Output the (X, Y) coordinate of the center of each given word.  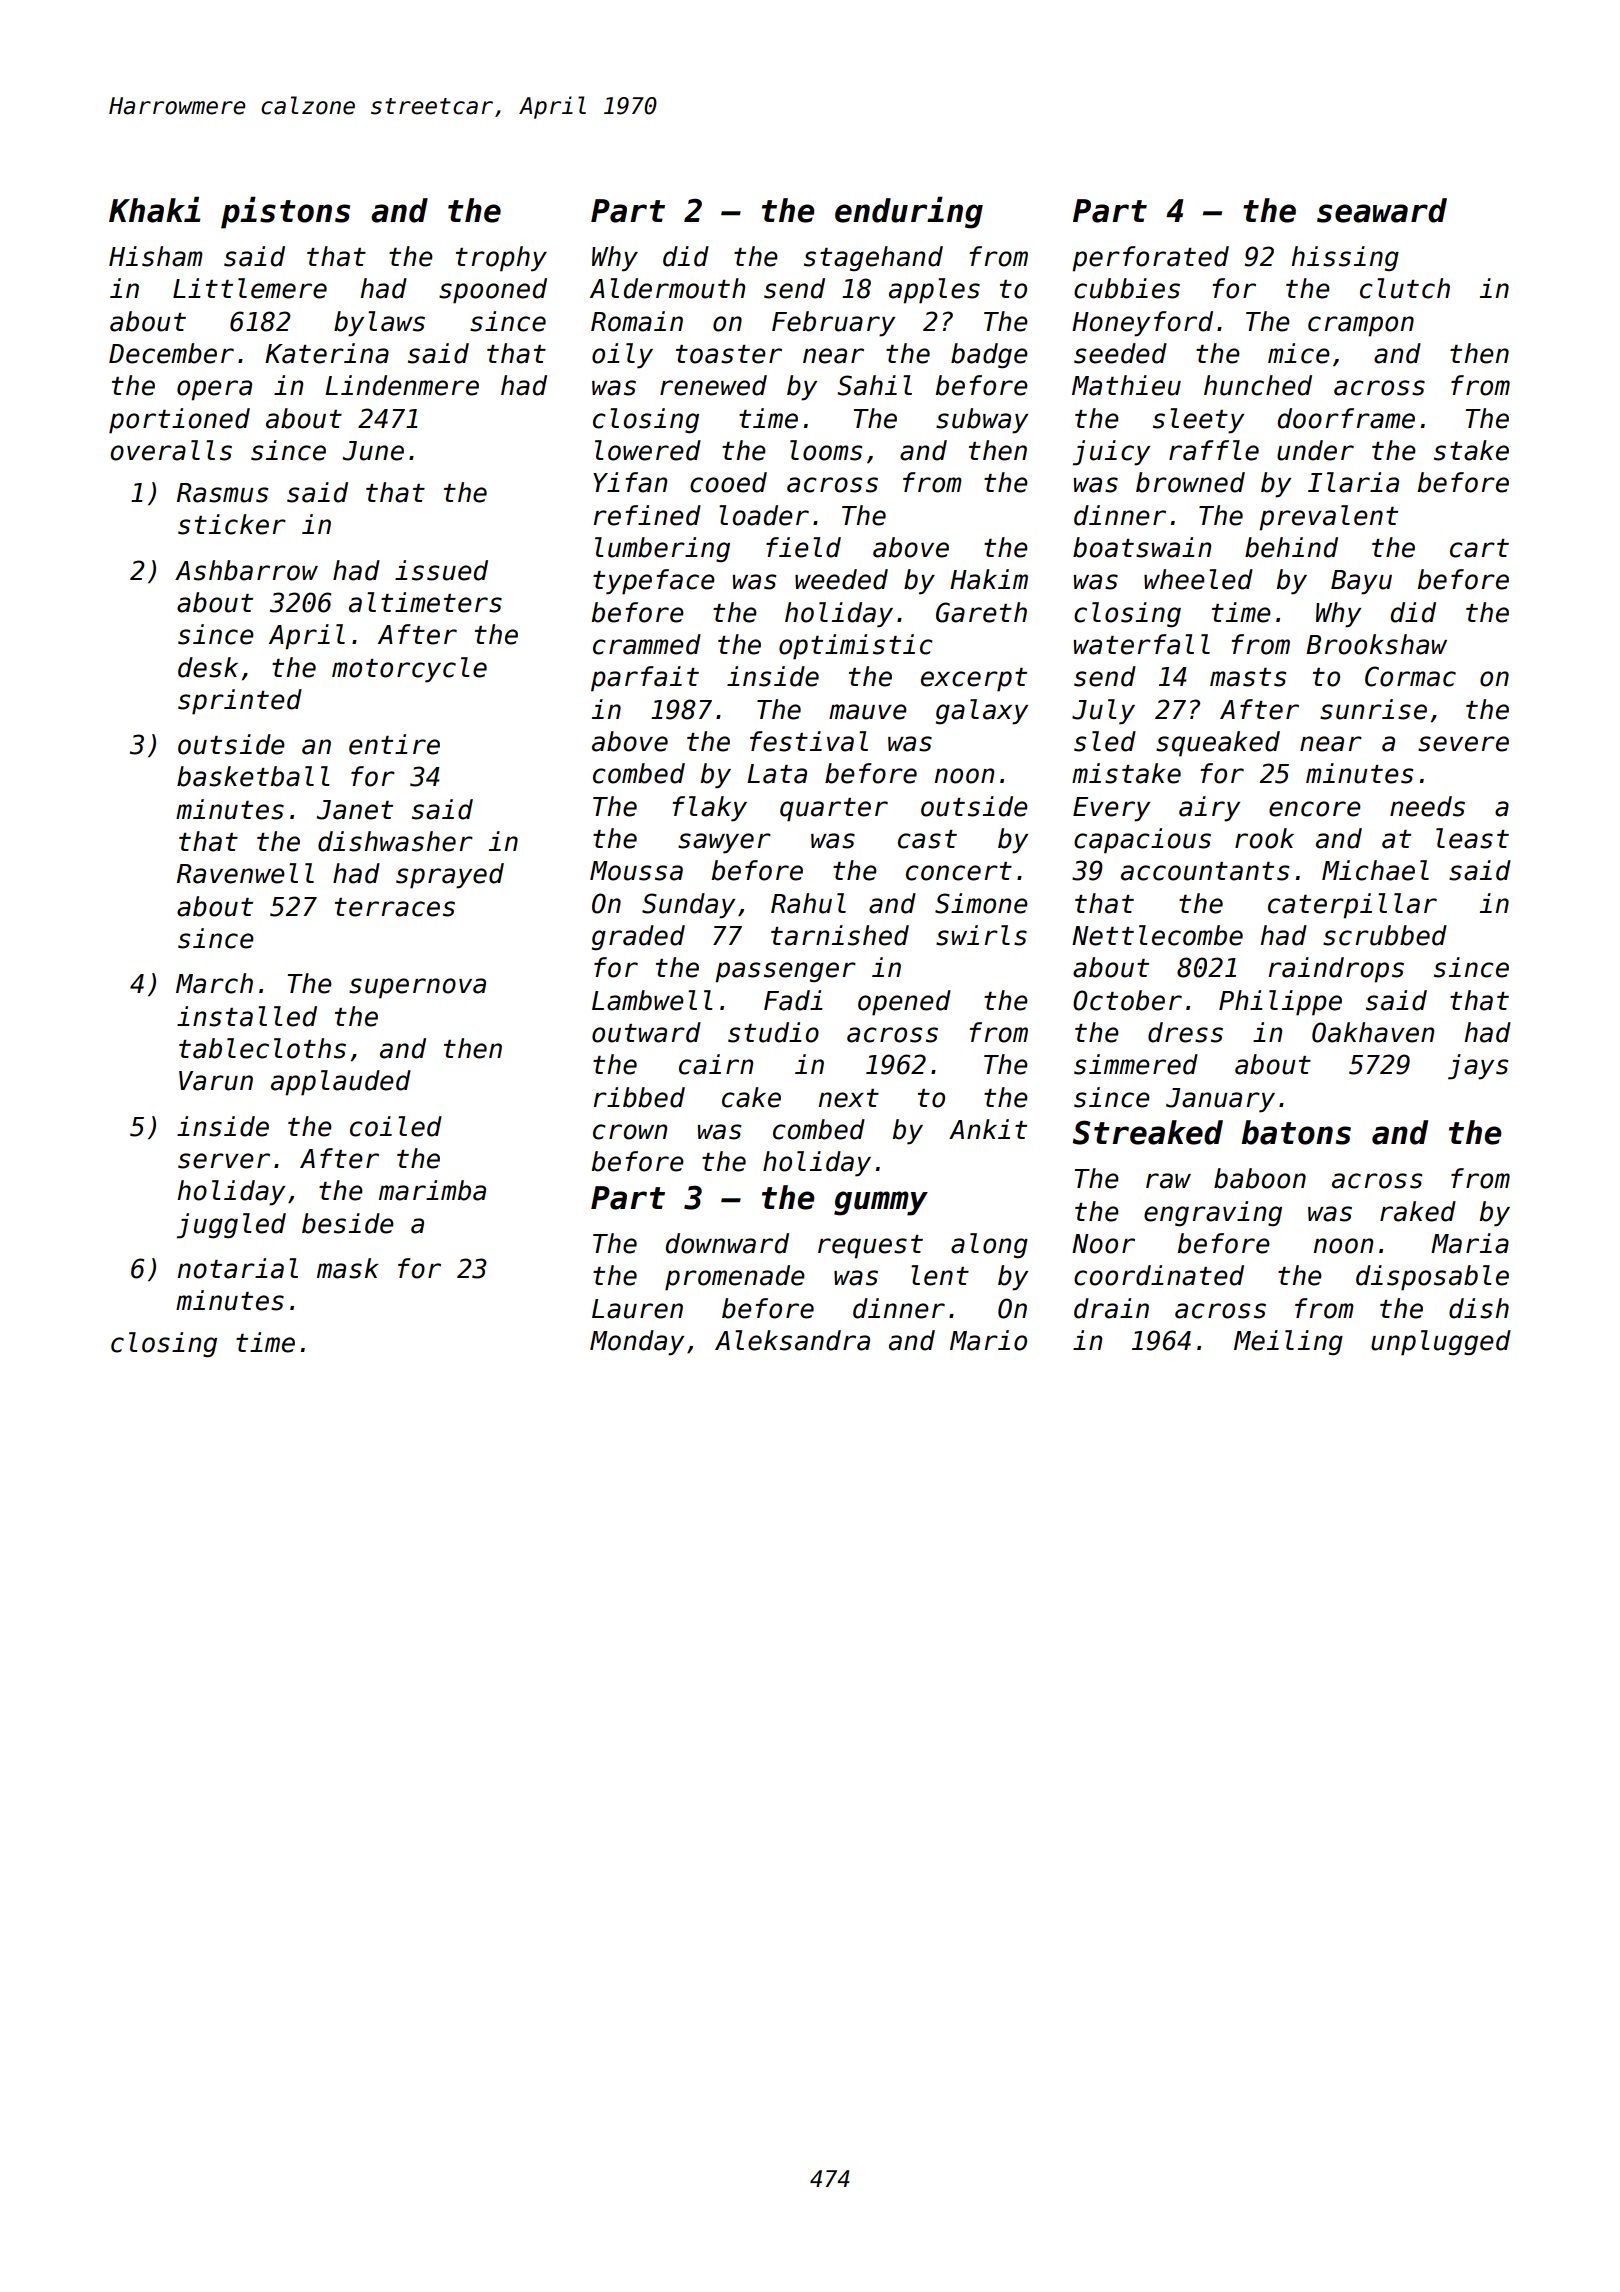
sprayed (450, 876)
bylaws (379, 324)
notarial (237, 1268)
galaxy (982, 712)
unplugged (1441, 1343)
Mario (988, 1340)
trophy (501, 259)
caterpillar (1352, 906)
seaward (1382, 210)
